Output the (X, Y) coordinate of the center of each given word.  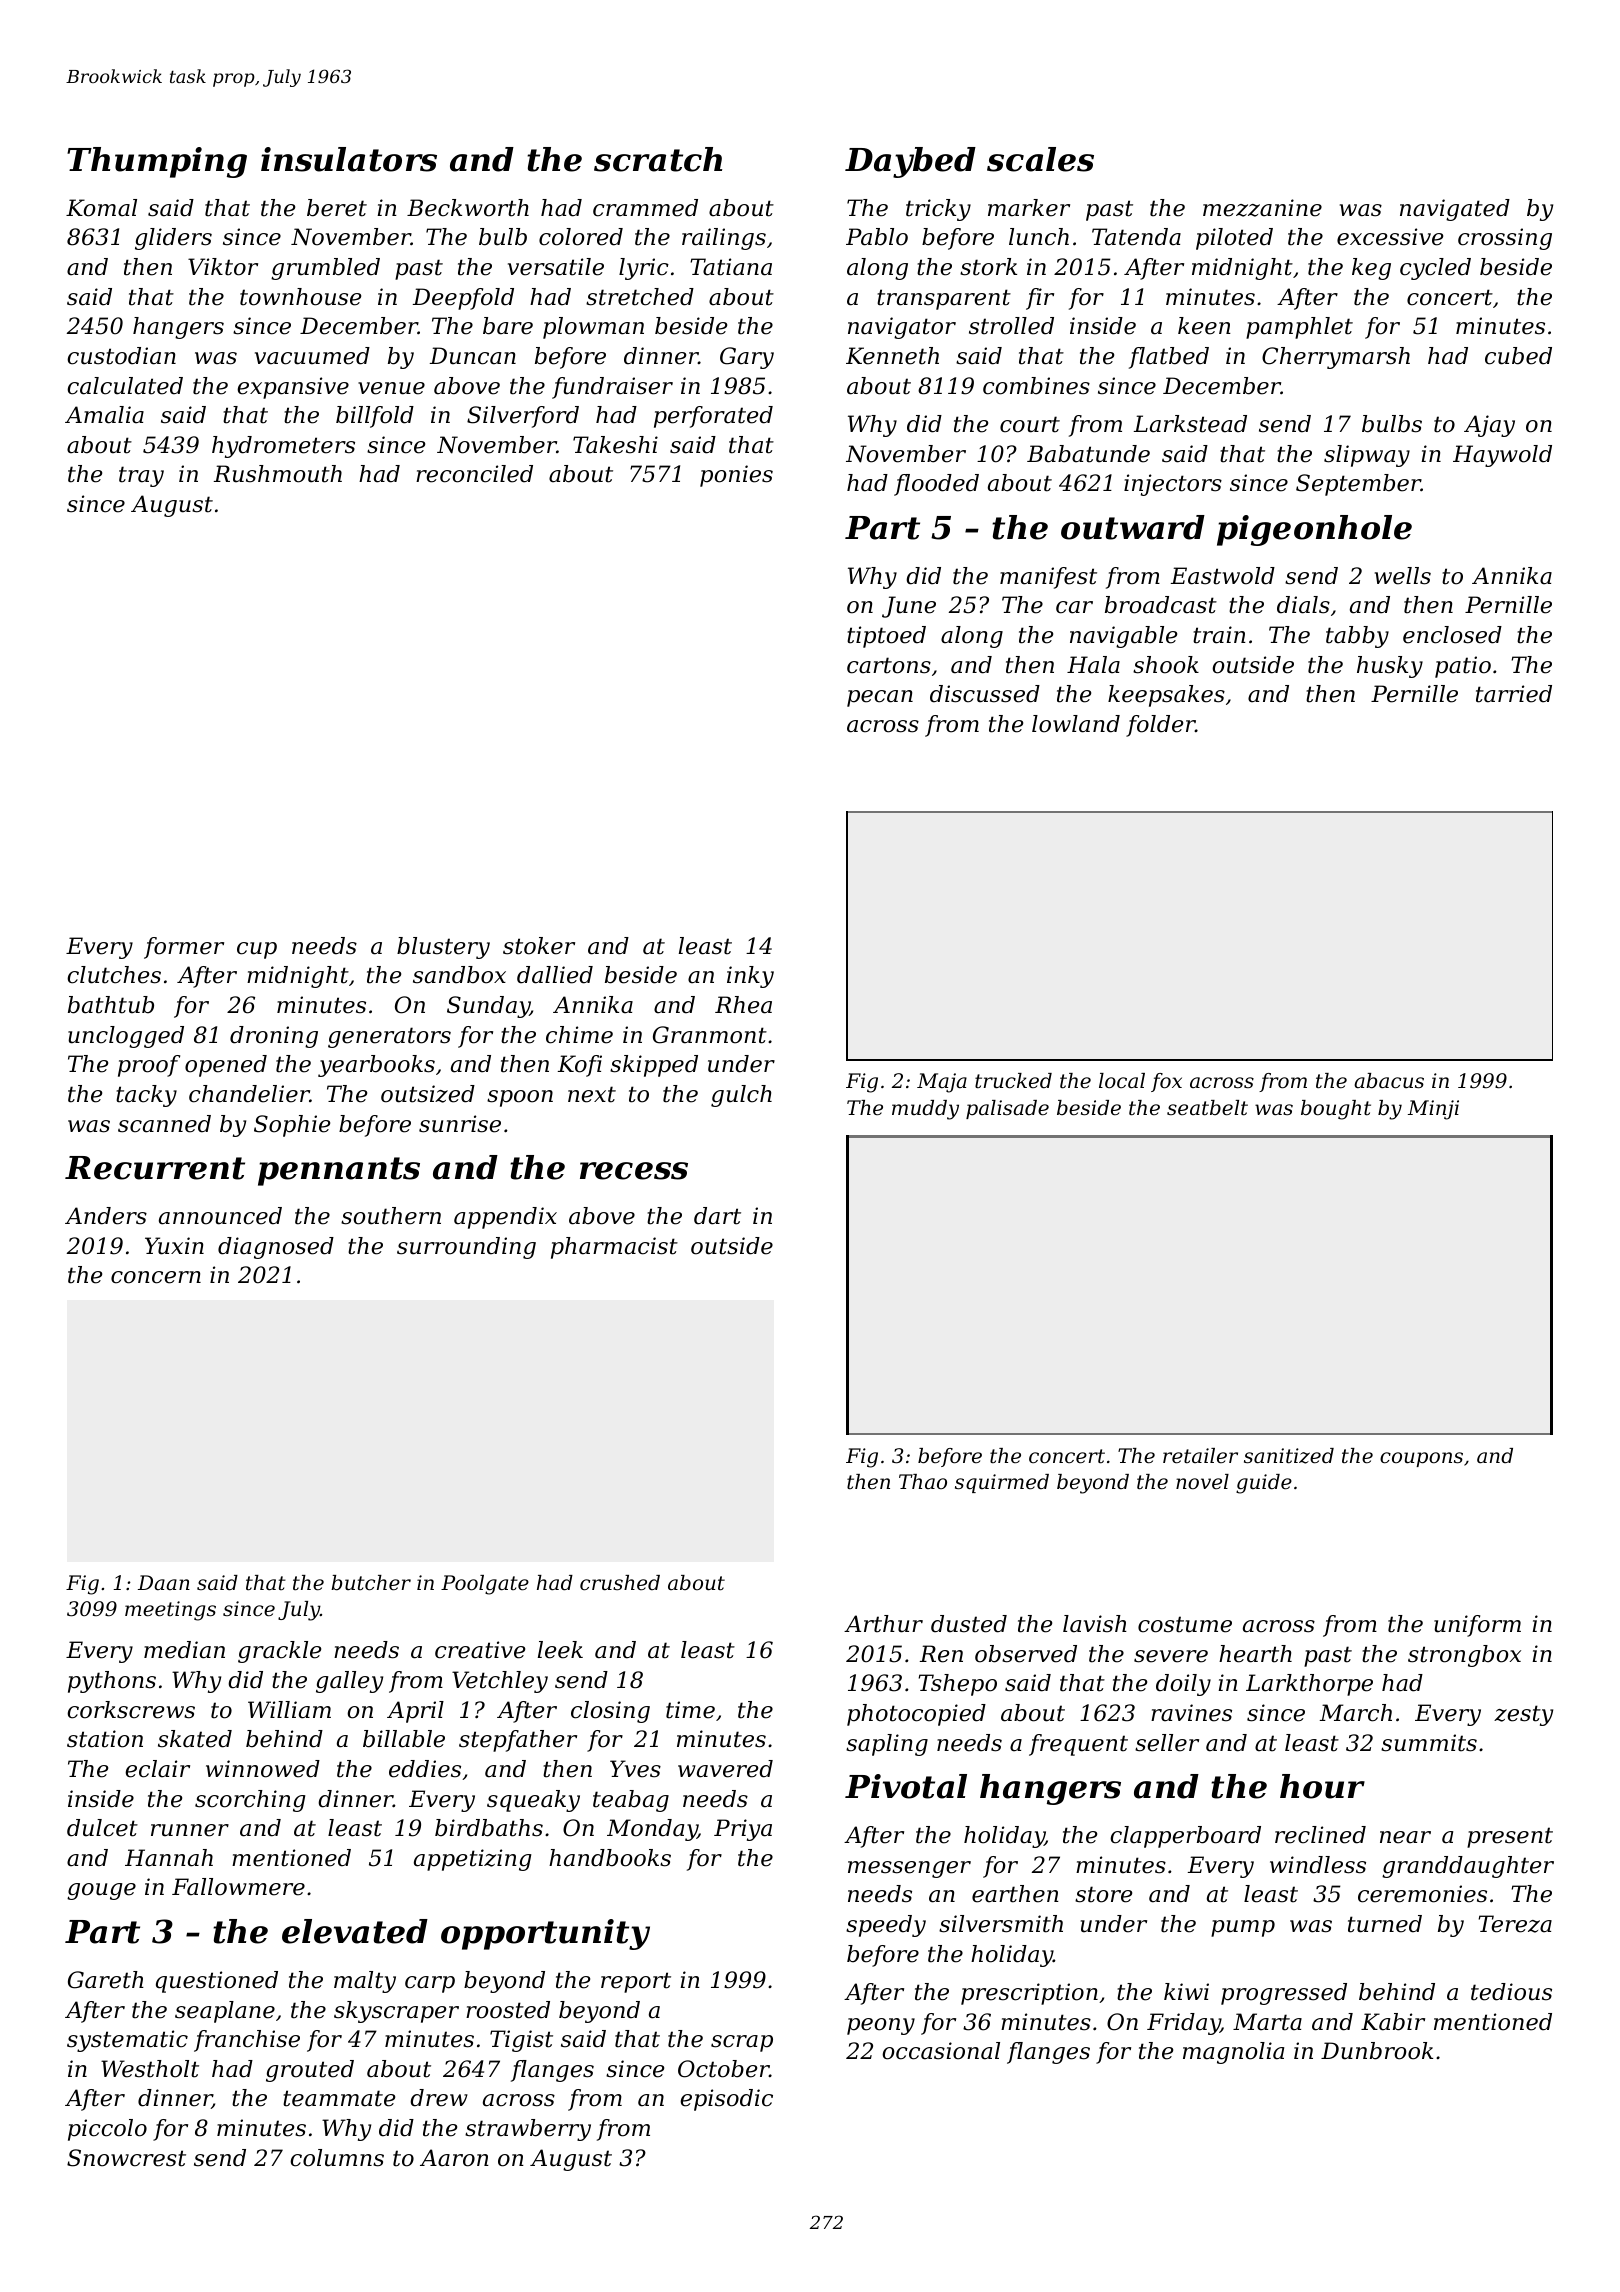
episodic (726, 2100)
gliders (173, 239)
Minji (1433, 1110)
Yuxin (174, 1246)
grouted (310, 2071)
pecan (880, 698)
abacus (1389, 1081)
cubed (1518, 356)
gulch (741, 1096)
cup (257, 950)
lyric (644, 269)
